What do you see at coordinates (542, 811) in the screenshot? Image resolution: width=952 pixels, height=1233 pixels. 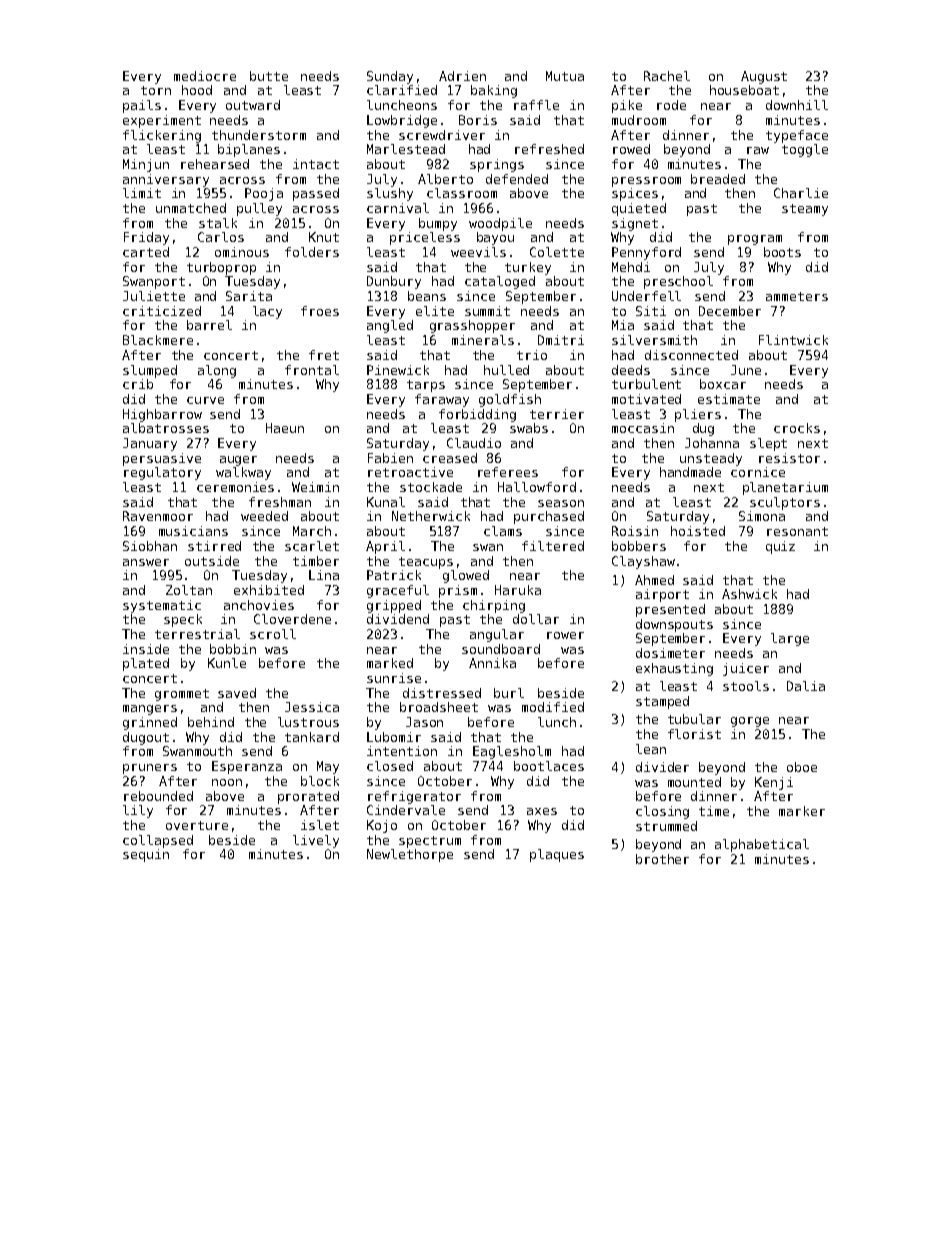 I see `axes` at bounding box center [542, 811].
